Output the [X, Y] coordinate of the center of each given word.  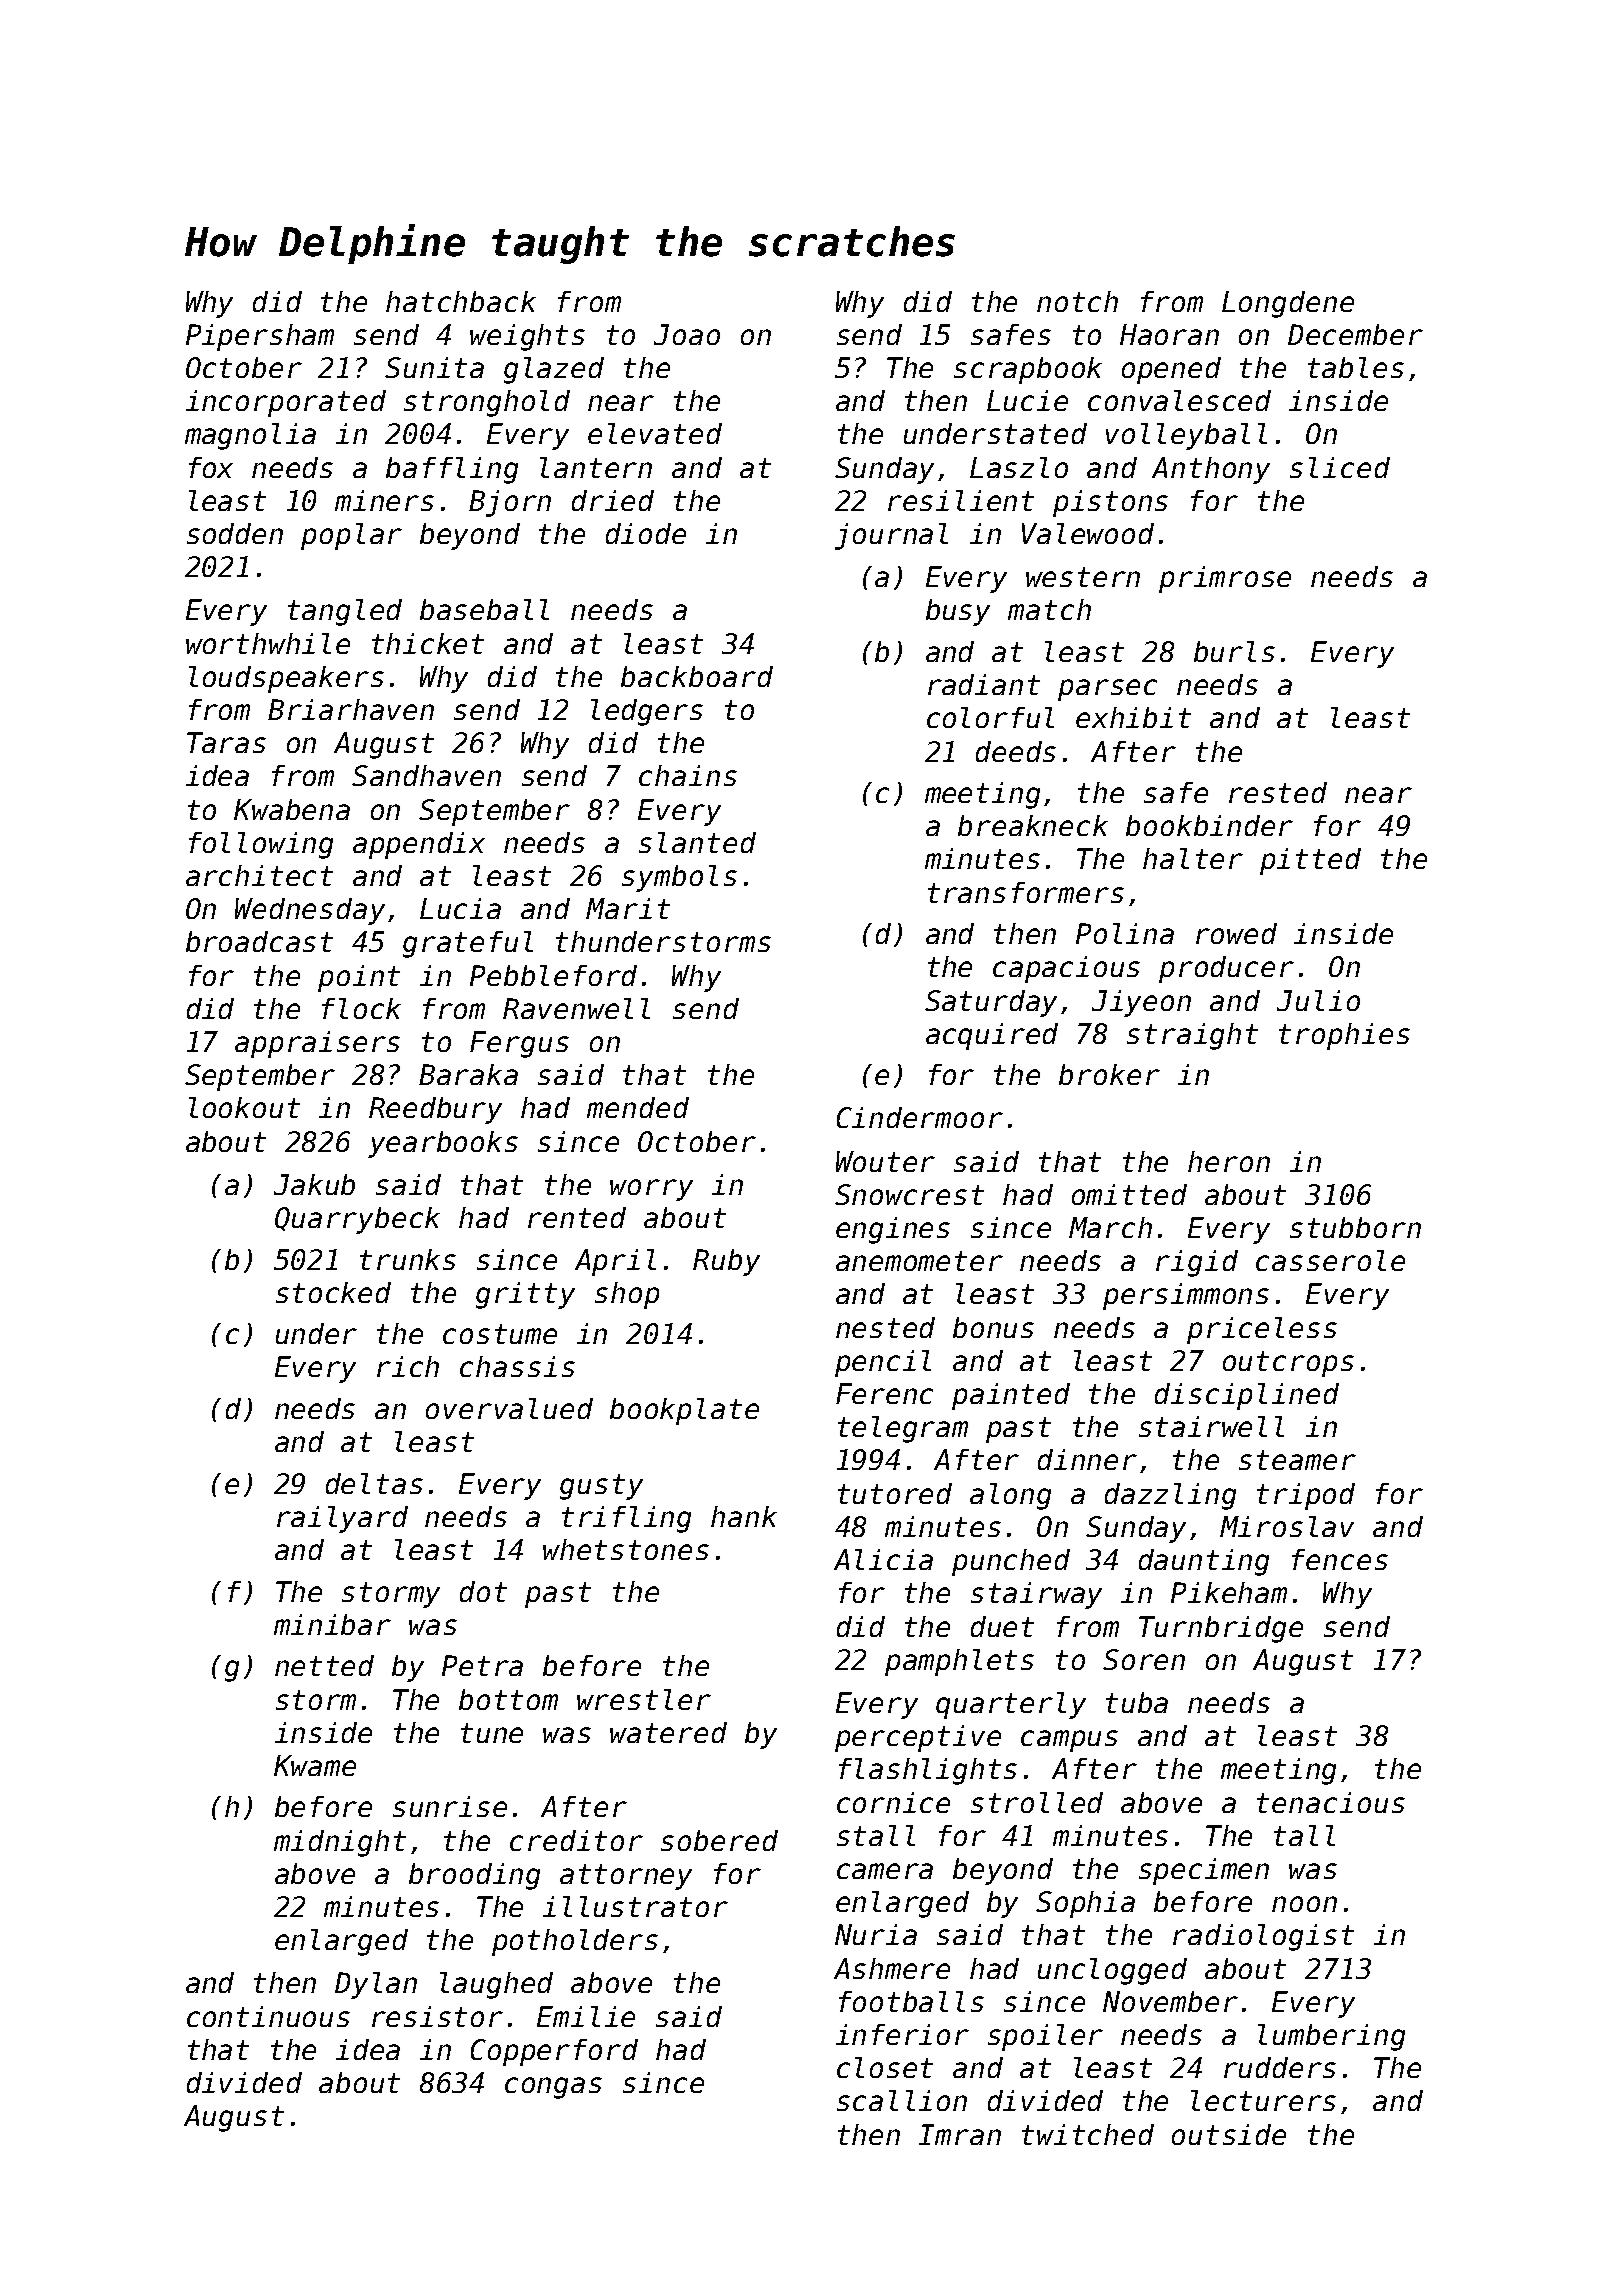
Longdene [1288, 304]
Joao [687, 334]
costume [500, 1334]
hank [744, 1516]
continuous [268, 2016]
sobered [719, 1840]
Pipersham [260, 337]
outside [1229, 2134]
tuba [1137, 1702]
